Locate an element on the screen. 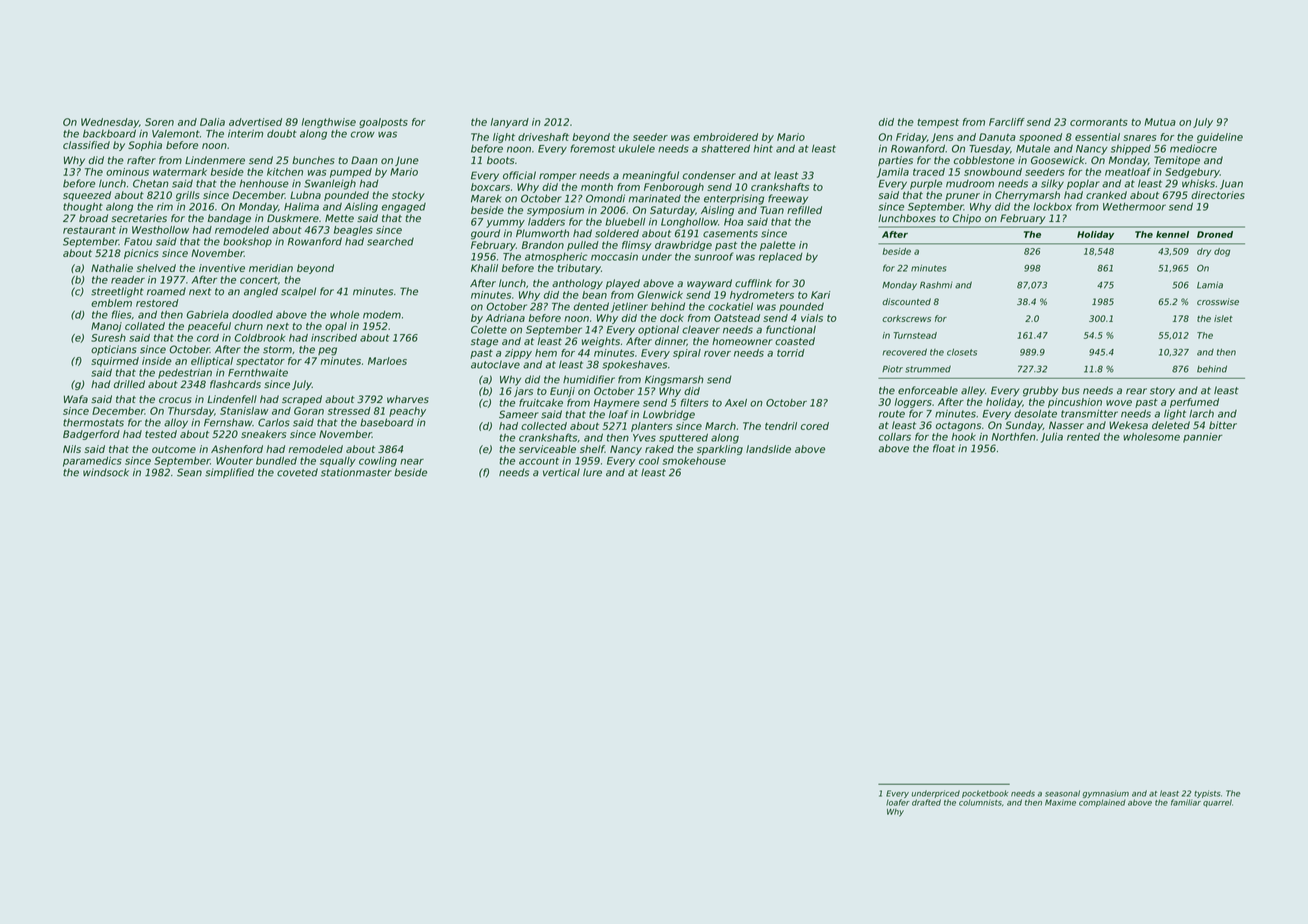  Lindenmere is located at coordinates (215, 160).
